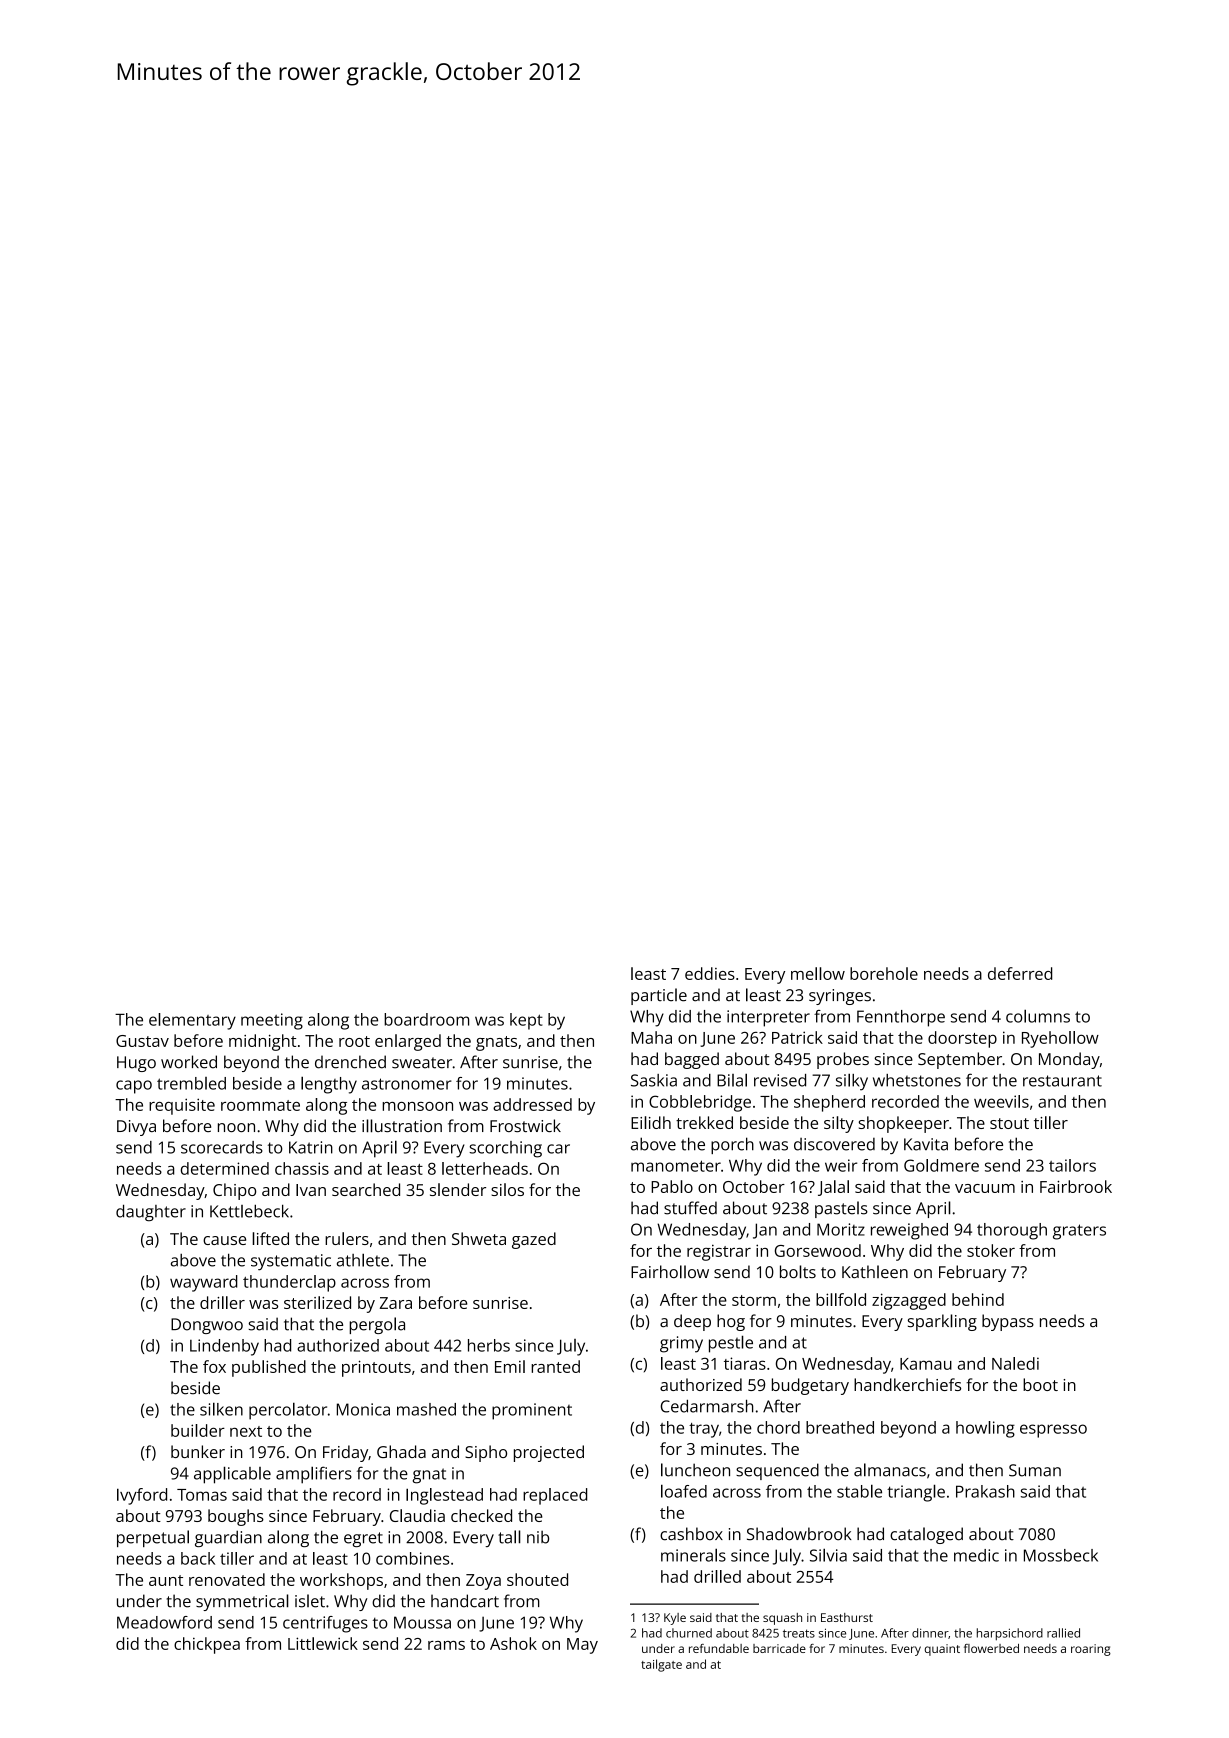 Image resolution: width=1229 pixels, height=1738 pixels. What do you see at coordinates (323, 1643) in the page?
I see `Littlewick` at bounding box center [323, 1643].
